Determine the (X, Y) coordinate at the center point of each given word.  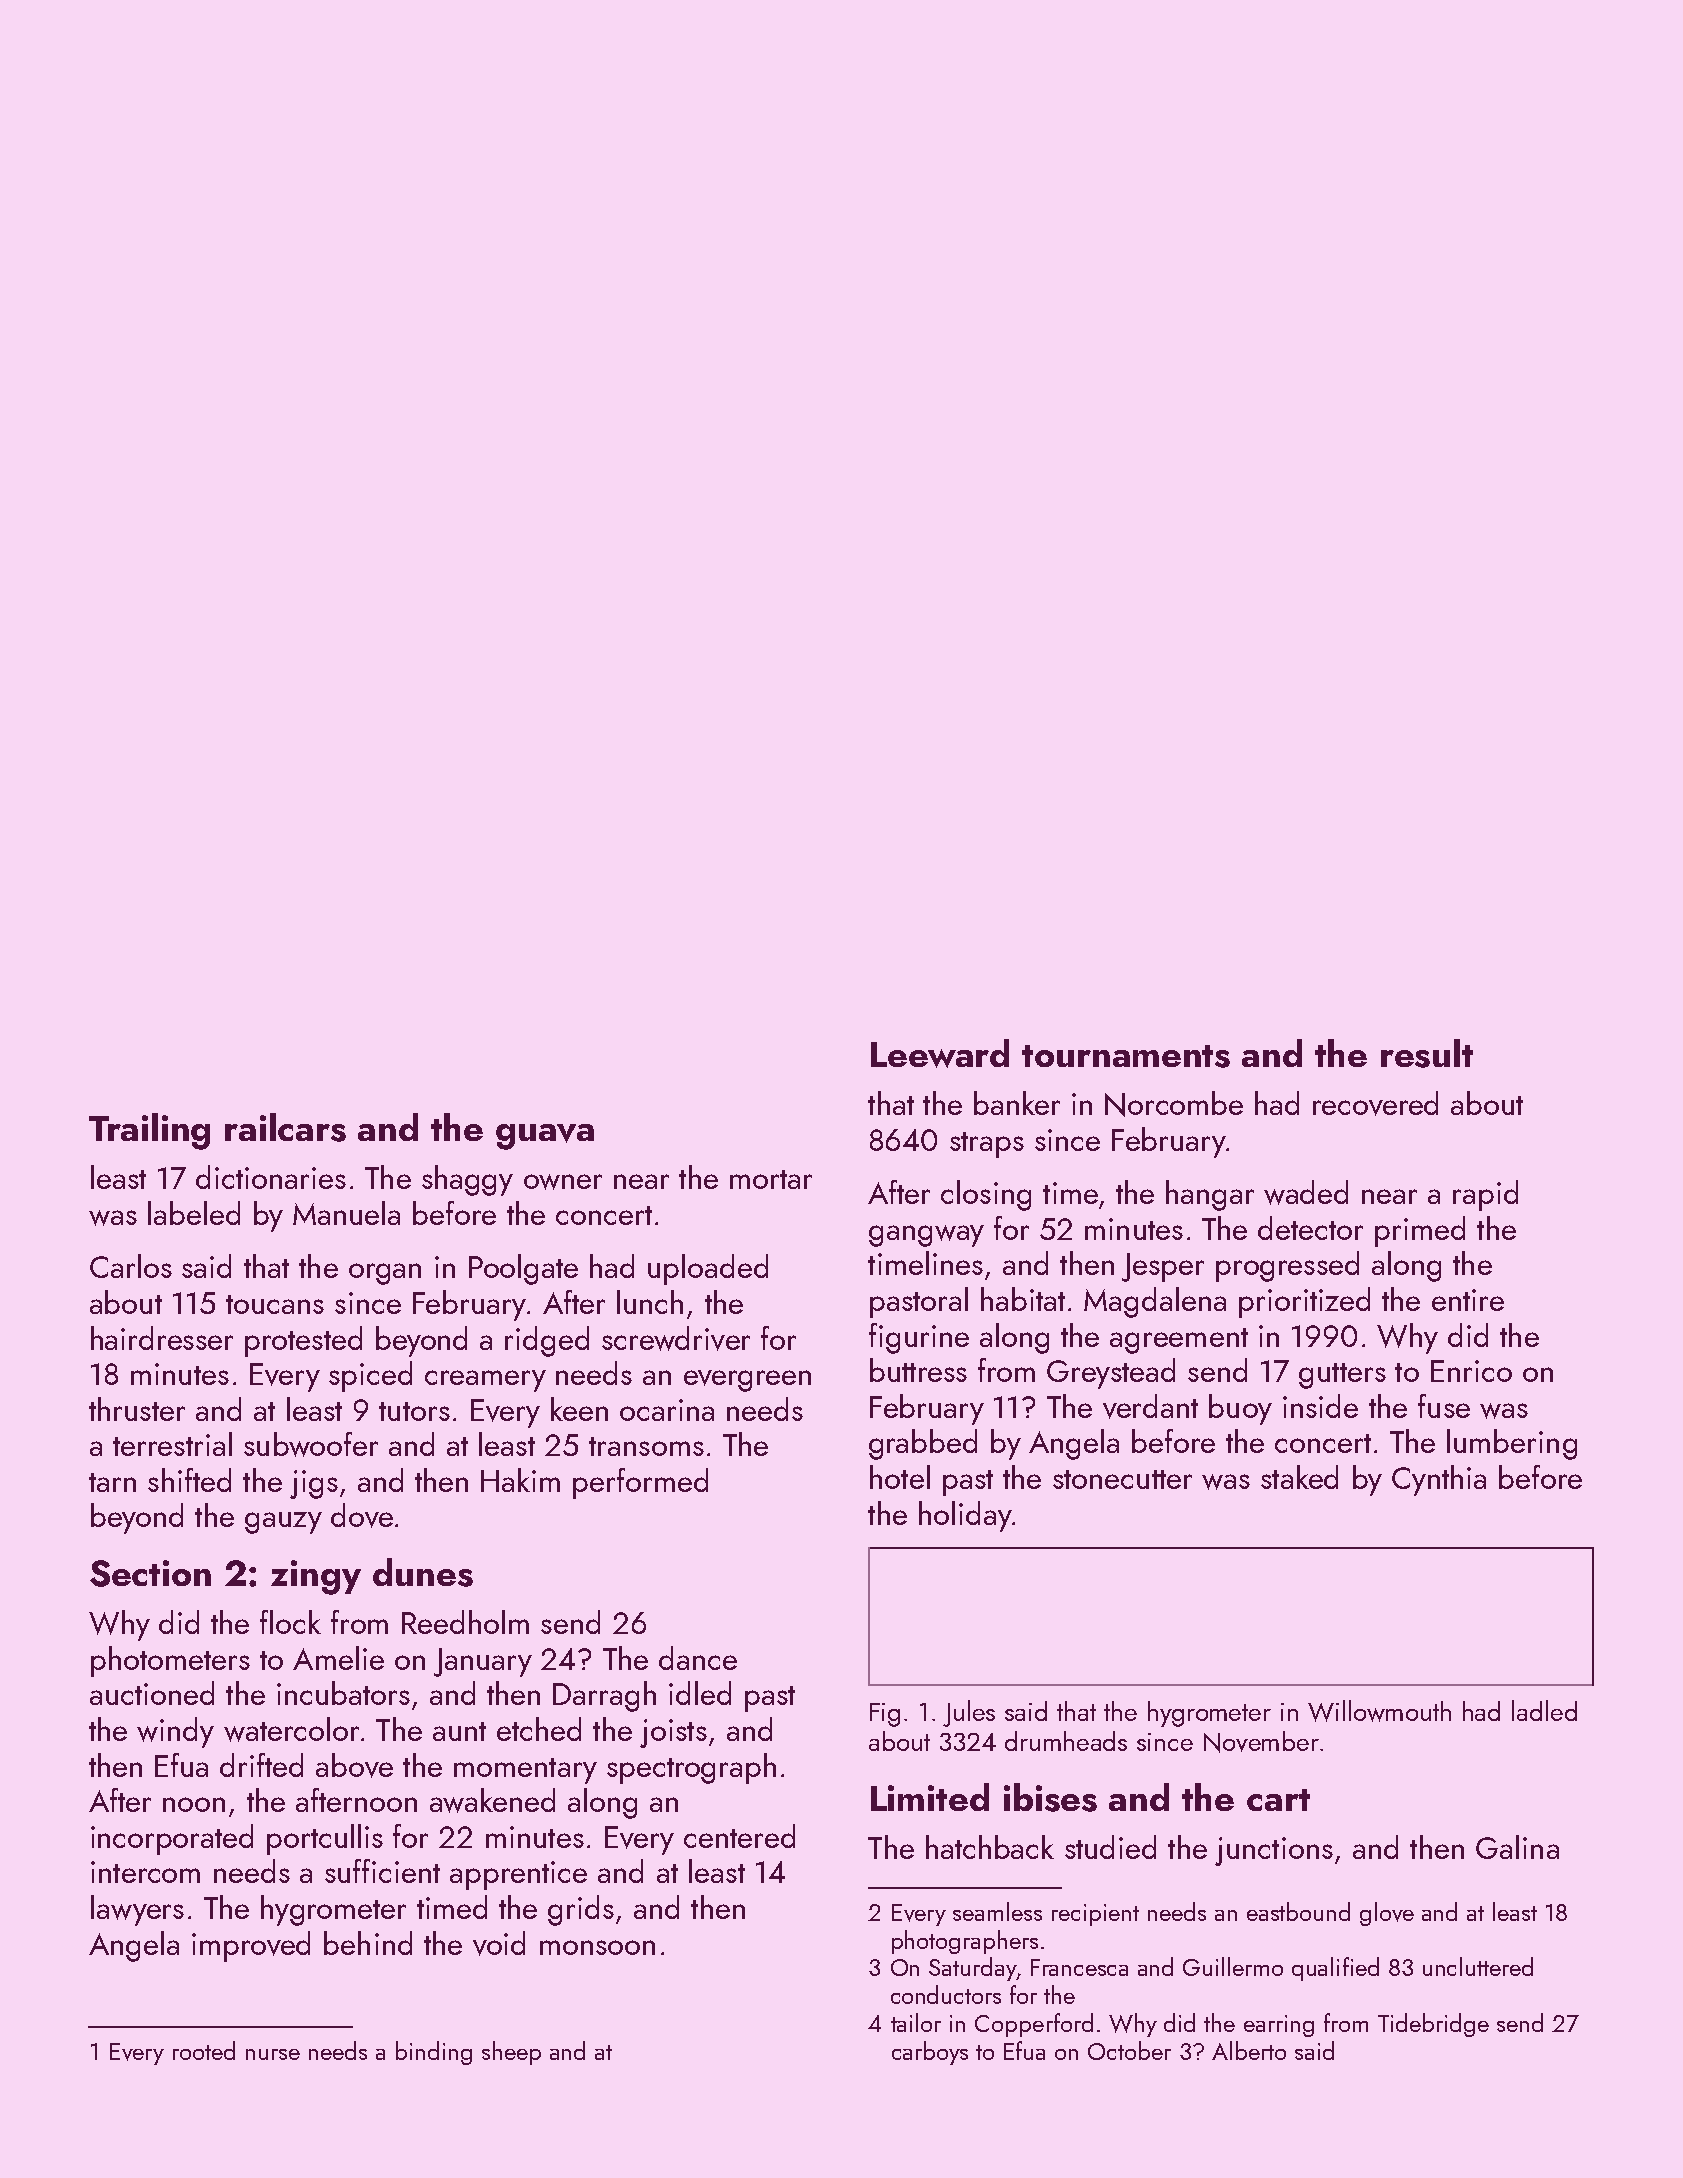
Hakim (520, 1480)
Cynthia (1439, 1480)
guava (545, 1137)
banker (1017, 1103)
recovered (1375, 1103)
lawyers (137, 1910)
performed (640, 1483)
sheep (511, 2053)
